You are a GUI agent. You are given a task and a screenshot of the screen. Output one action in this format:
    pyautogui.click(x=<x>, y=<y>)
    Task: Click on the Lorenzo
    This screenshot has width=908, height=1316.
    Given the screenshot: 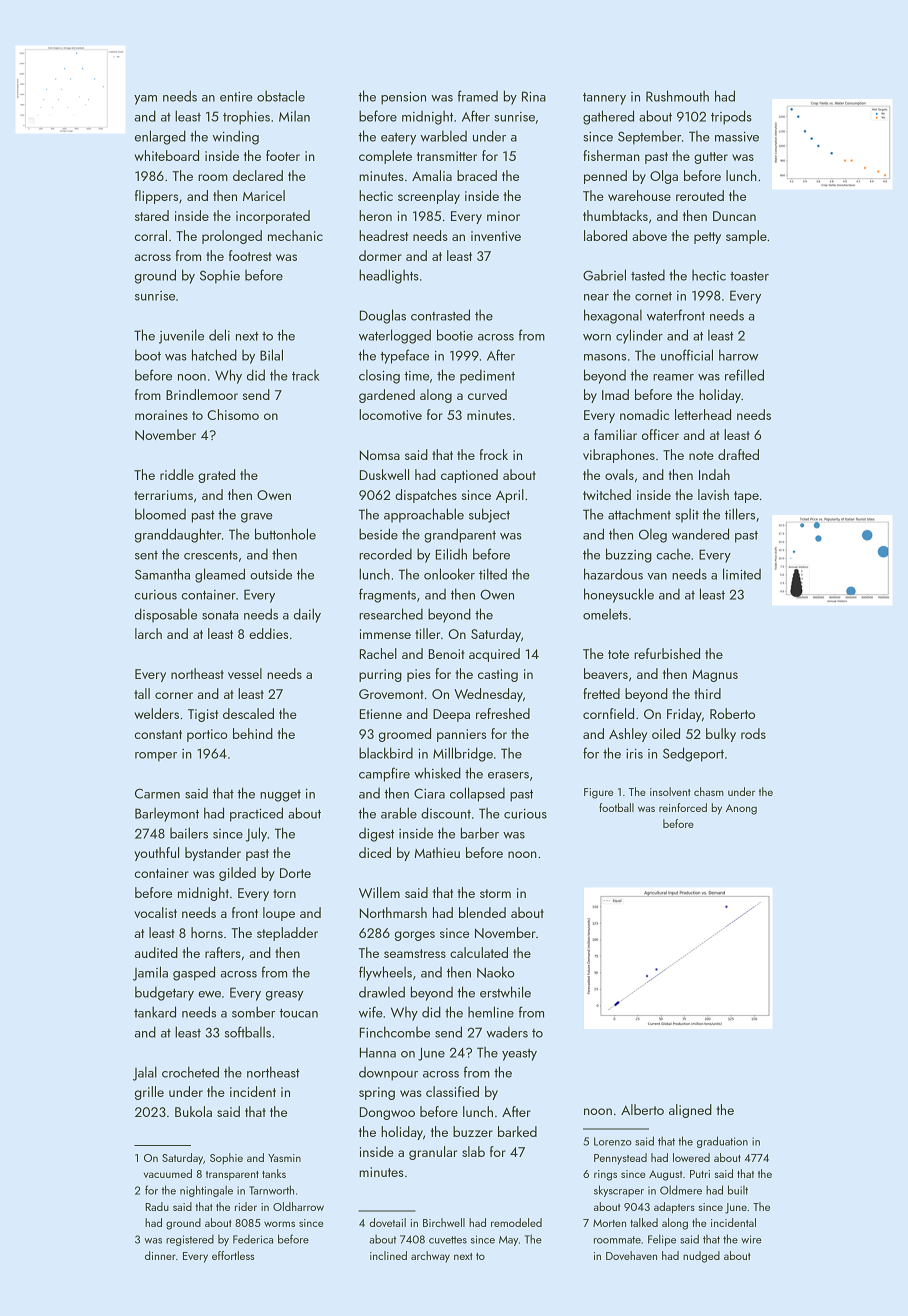 What is the action you would take?
    pyautogui.click(x=613, y=1141)
